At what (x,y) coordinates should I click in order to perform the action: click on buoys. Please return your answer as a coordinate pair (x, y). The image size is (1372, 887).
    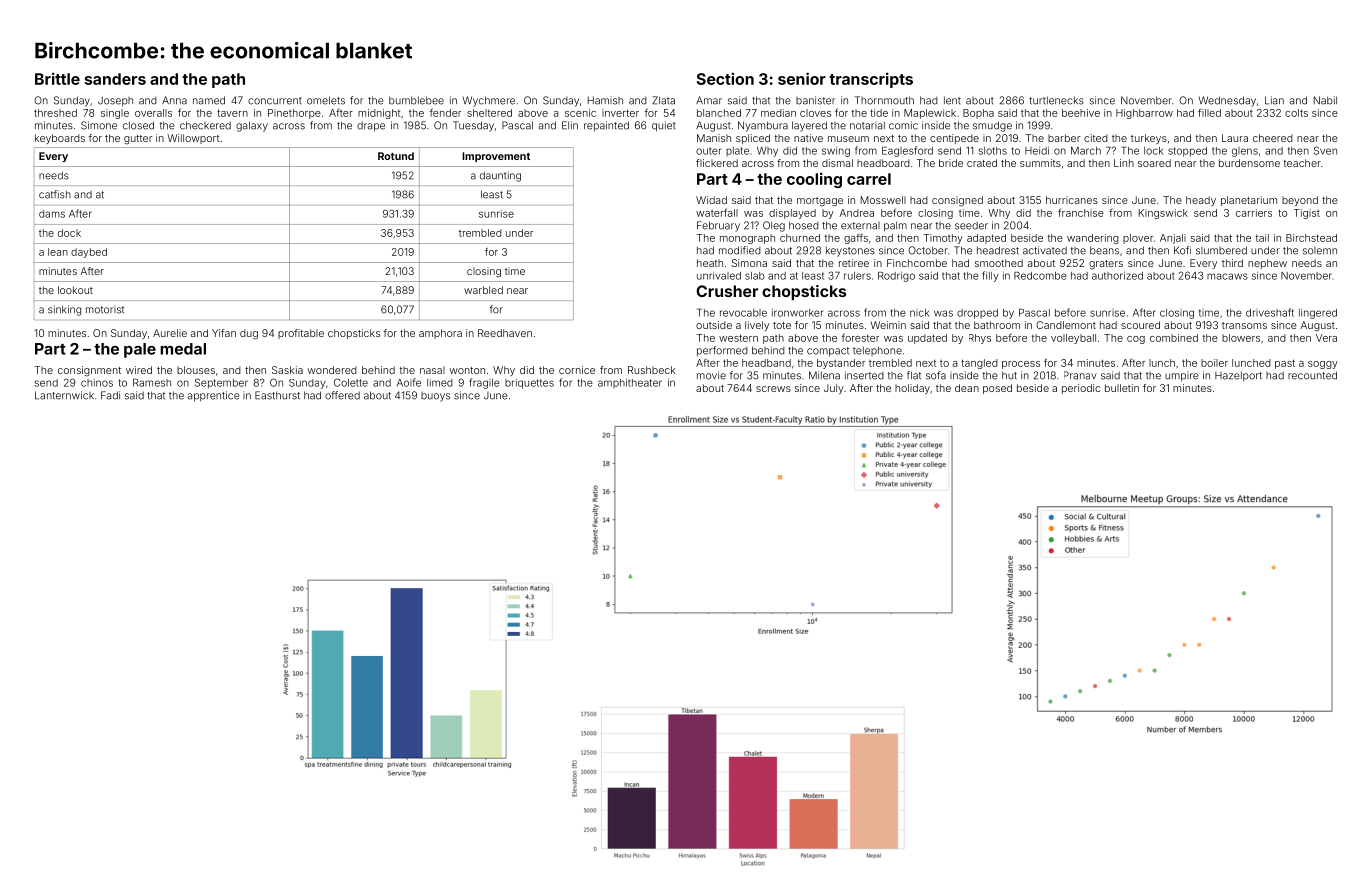
    Looking at the image, I should click on (435, 397).
